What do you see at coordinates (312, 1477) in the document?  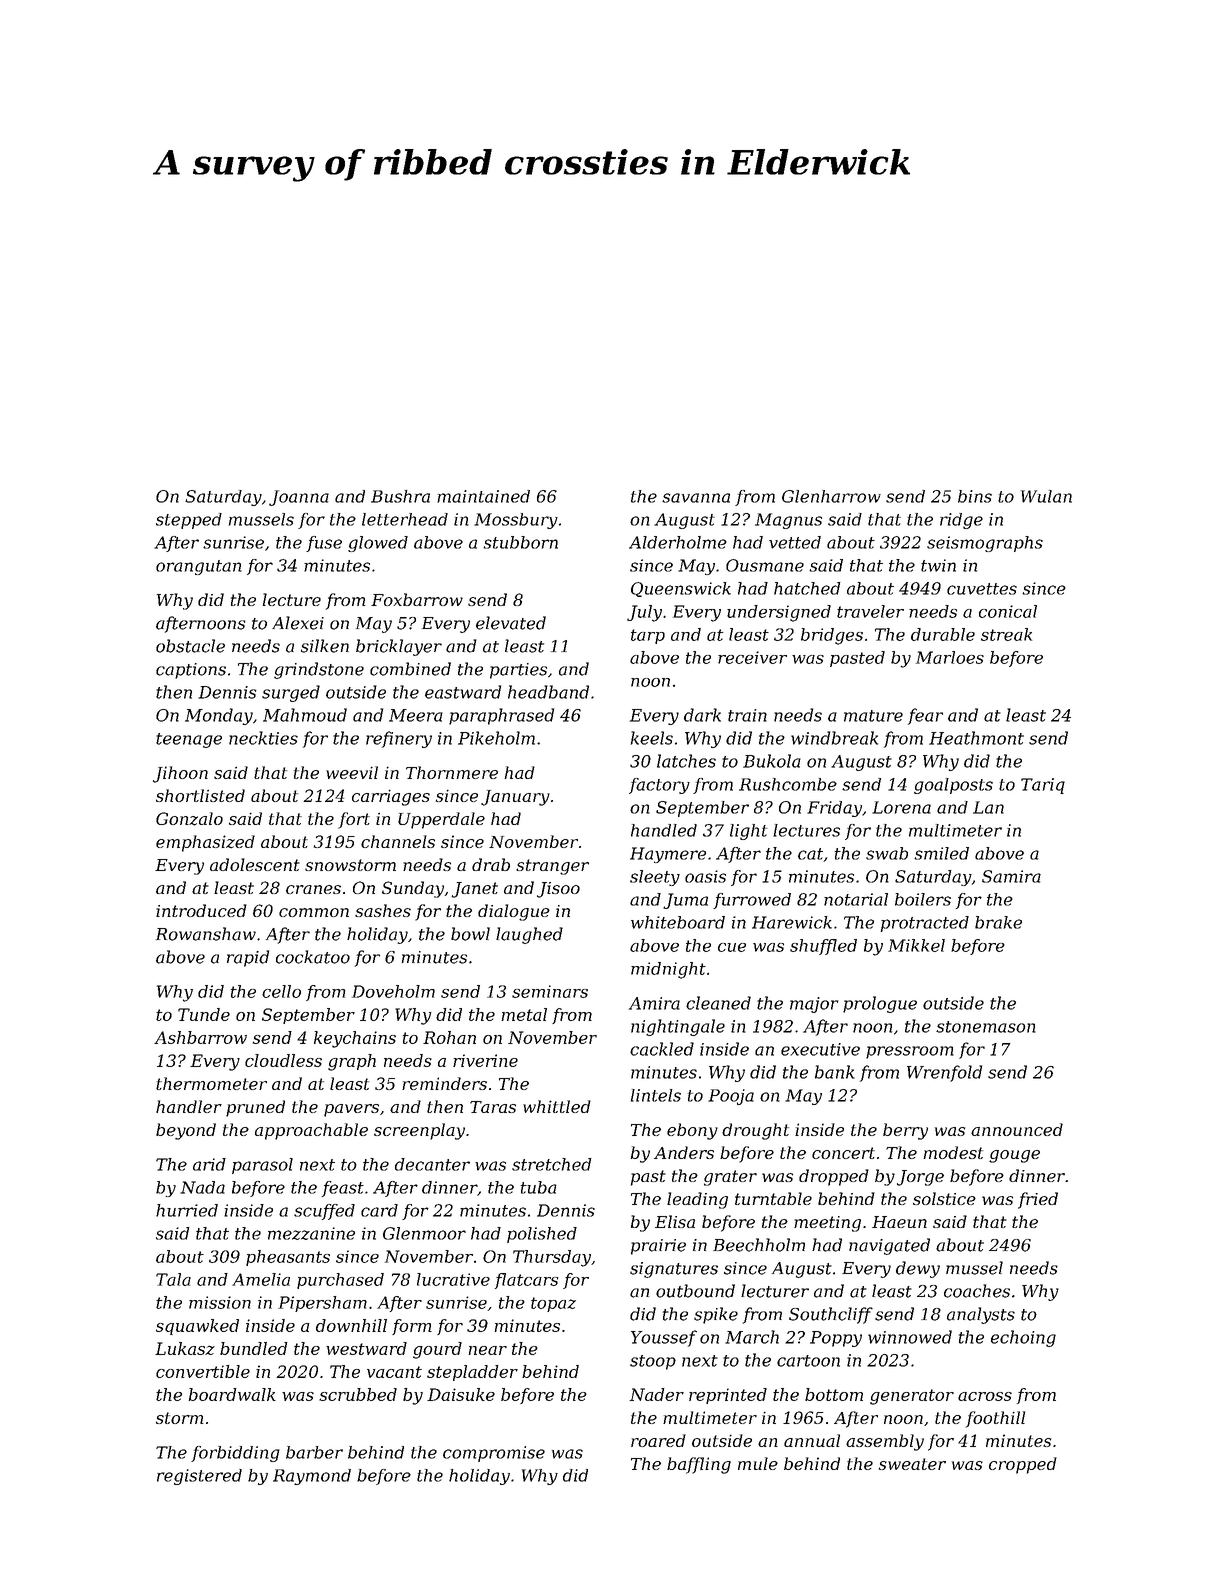 I see `Raymond` at bounding box center [312, 1477].
